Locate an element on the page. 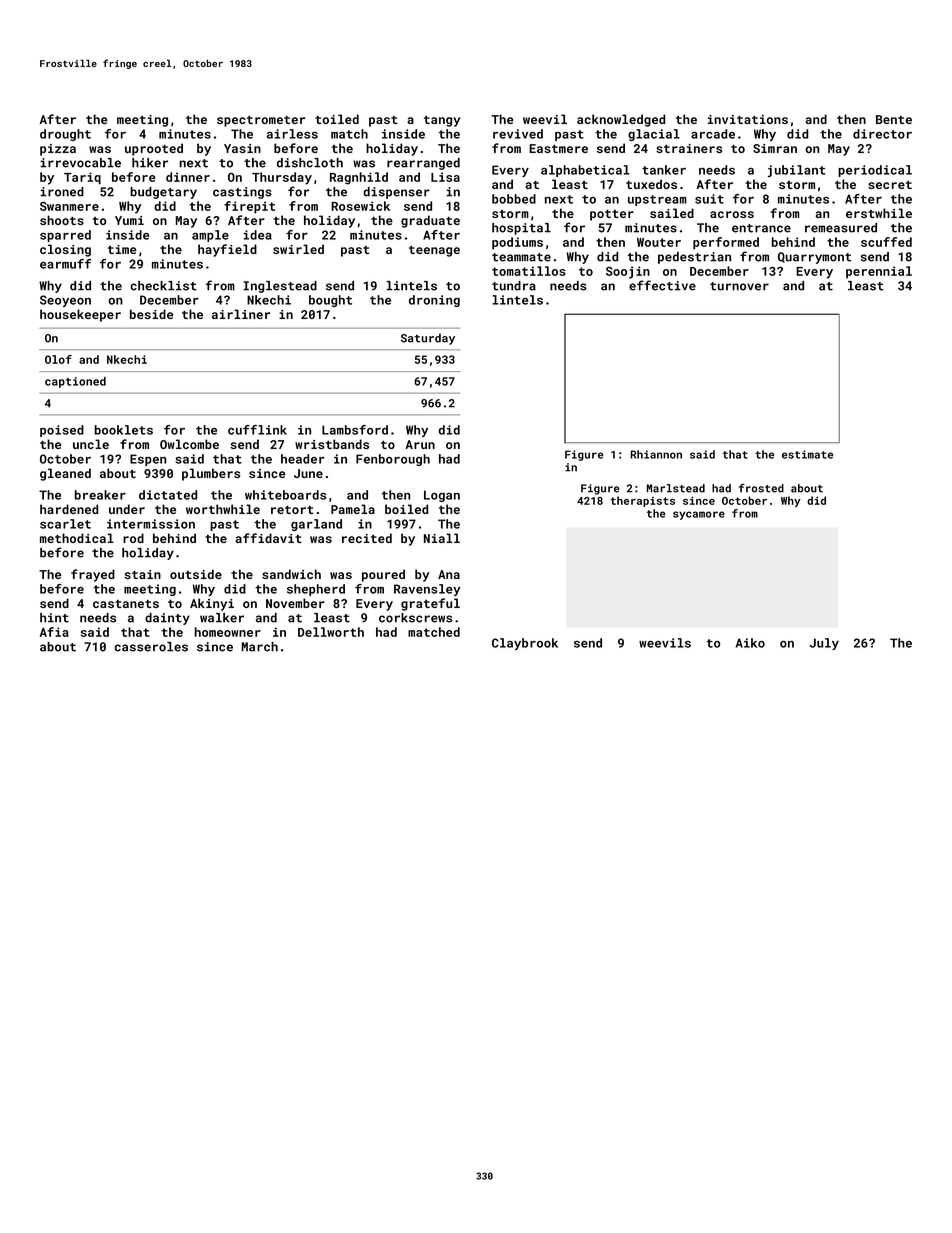  Logan is located at coordinates (442, 496).
